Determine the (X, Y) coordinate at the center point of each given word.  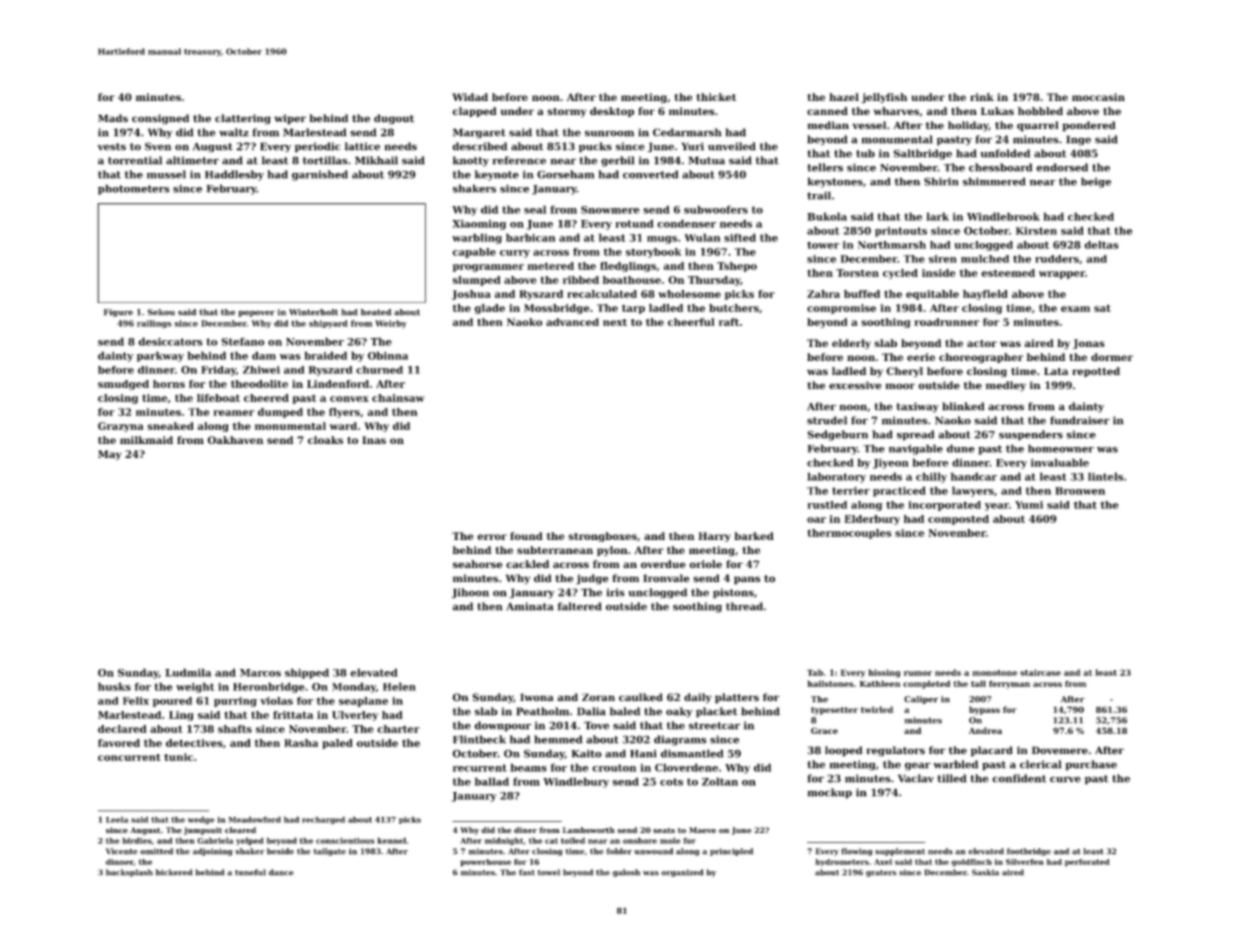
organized (682, 873)
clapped (474, 112)
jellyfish (884, 98)
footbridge (1029, 852)
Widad (470, 97)
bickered (174, 872)
